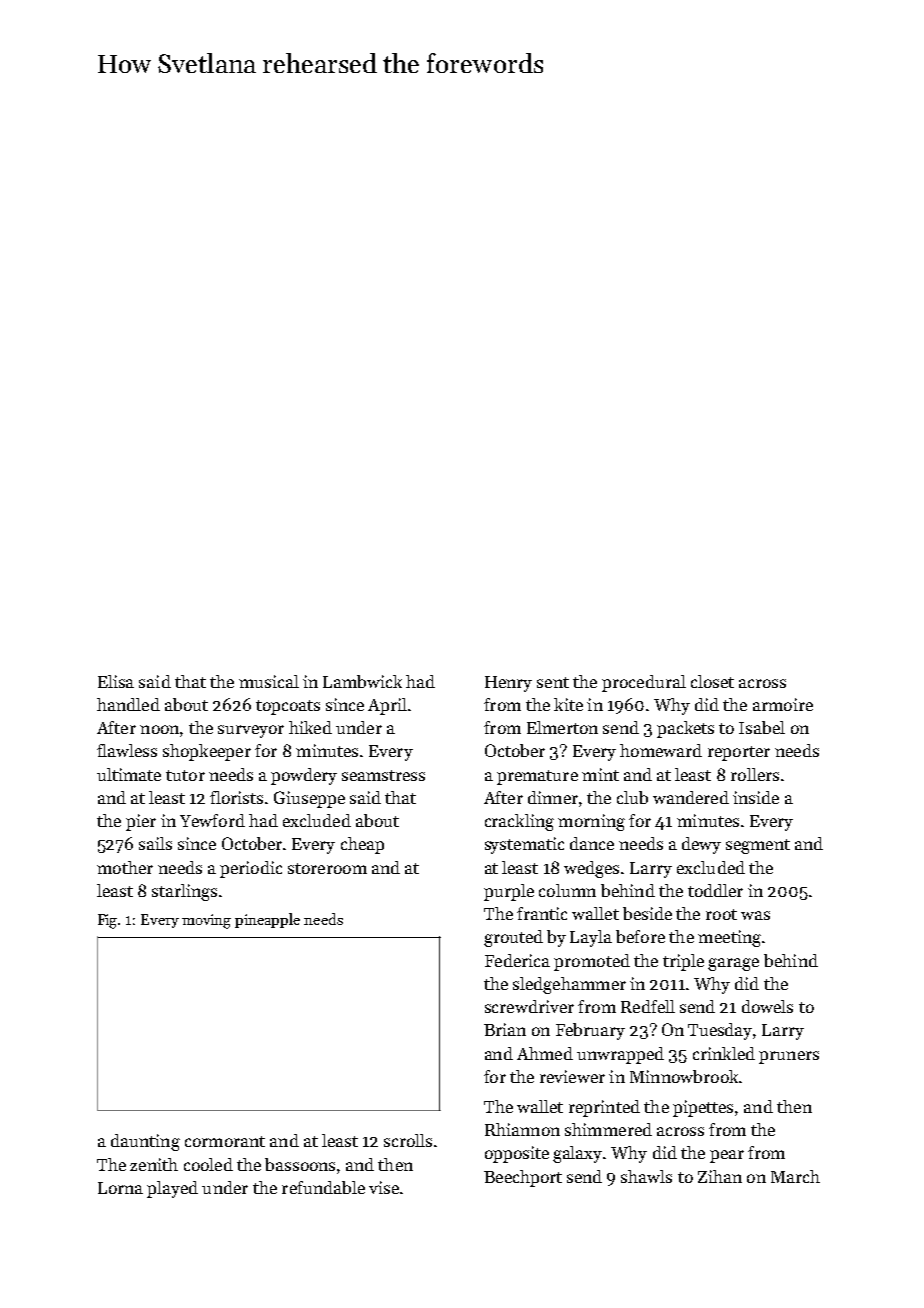 The image size is (924, 1308). What do you see at coordinates (267, 920) in the screenshot?
I see `pineapple` at bounding box center [267, 920].
